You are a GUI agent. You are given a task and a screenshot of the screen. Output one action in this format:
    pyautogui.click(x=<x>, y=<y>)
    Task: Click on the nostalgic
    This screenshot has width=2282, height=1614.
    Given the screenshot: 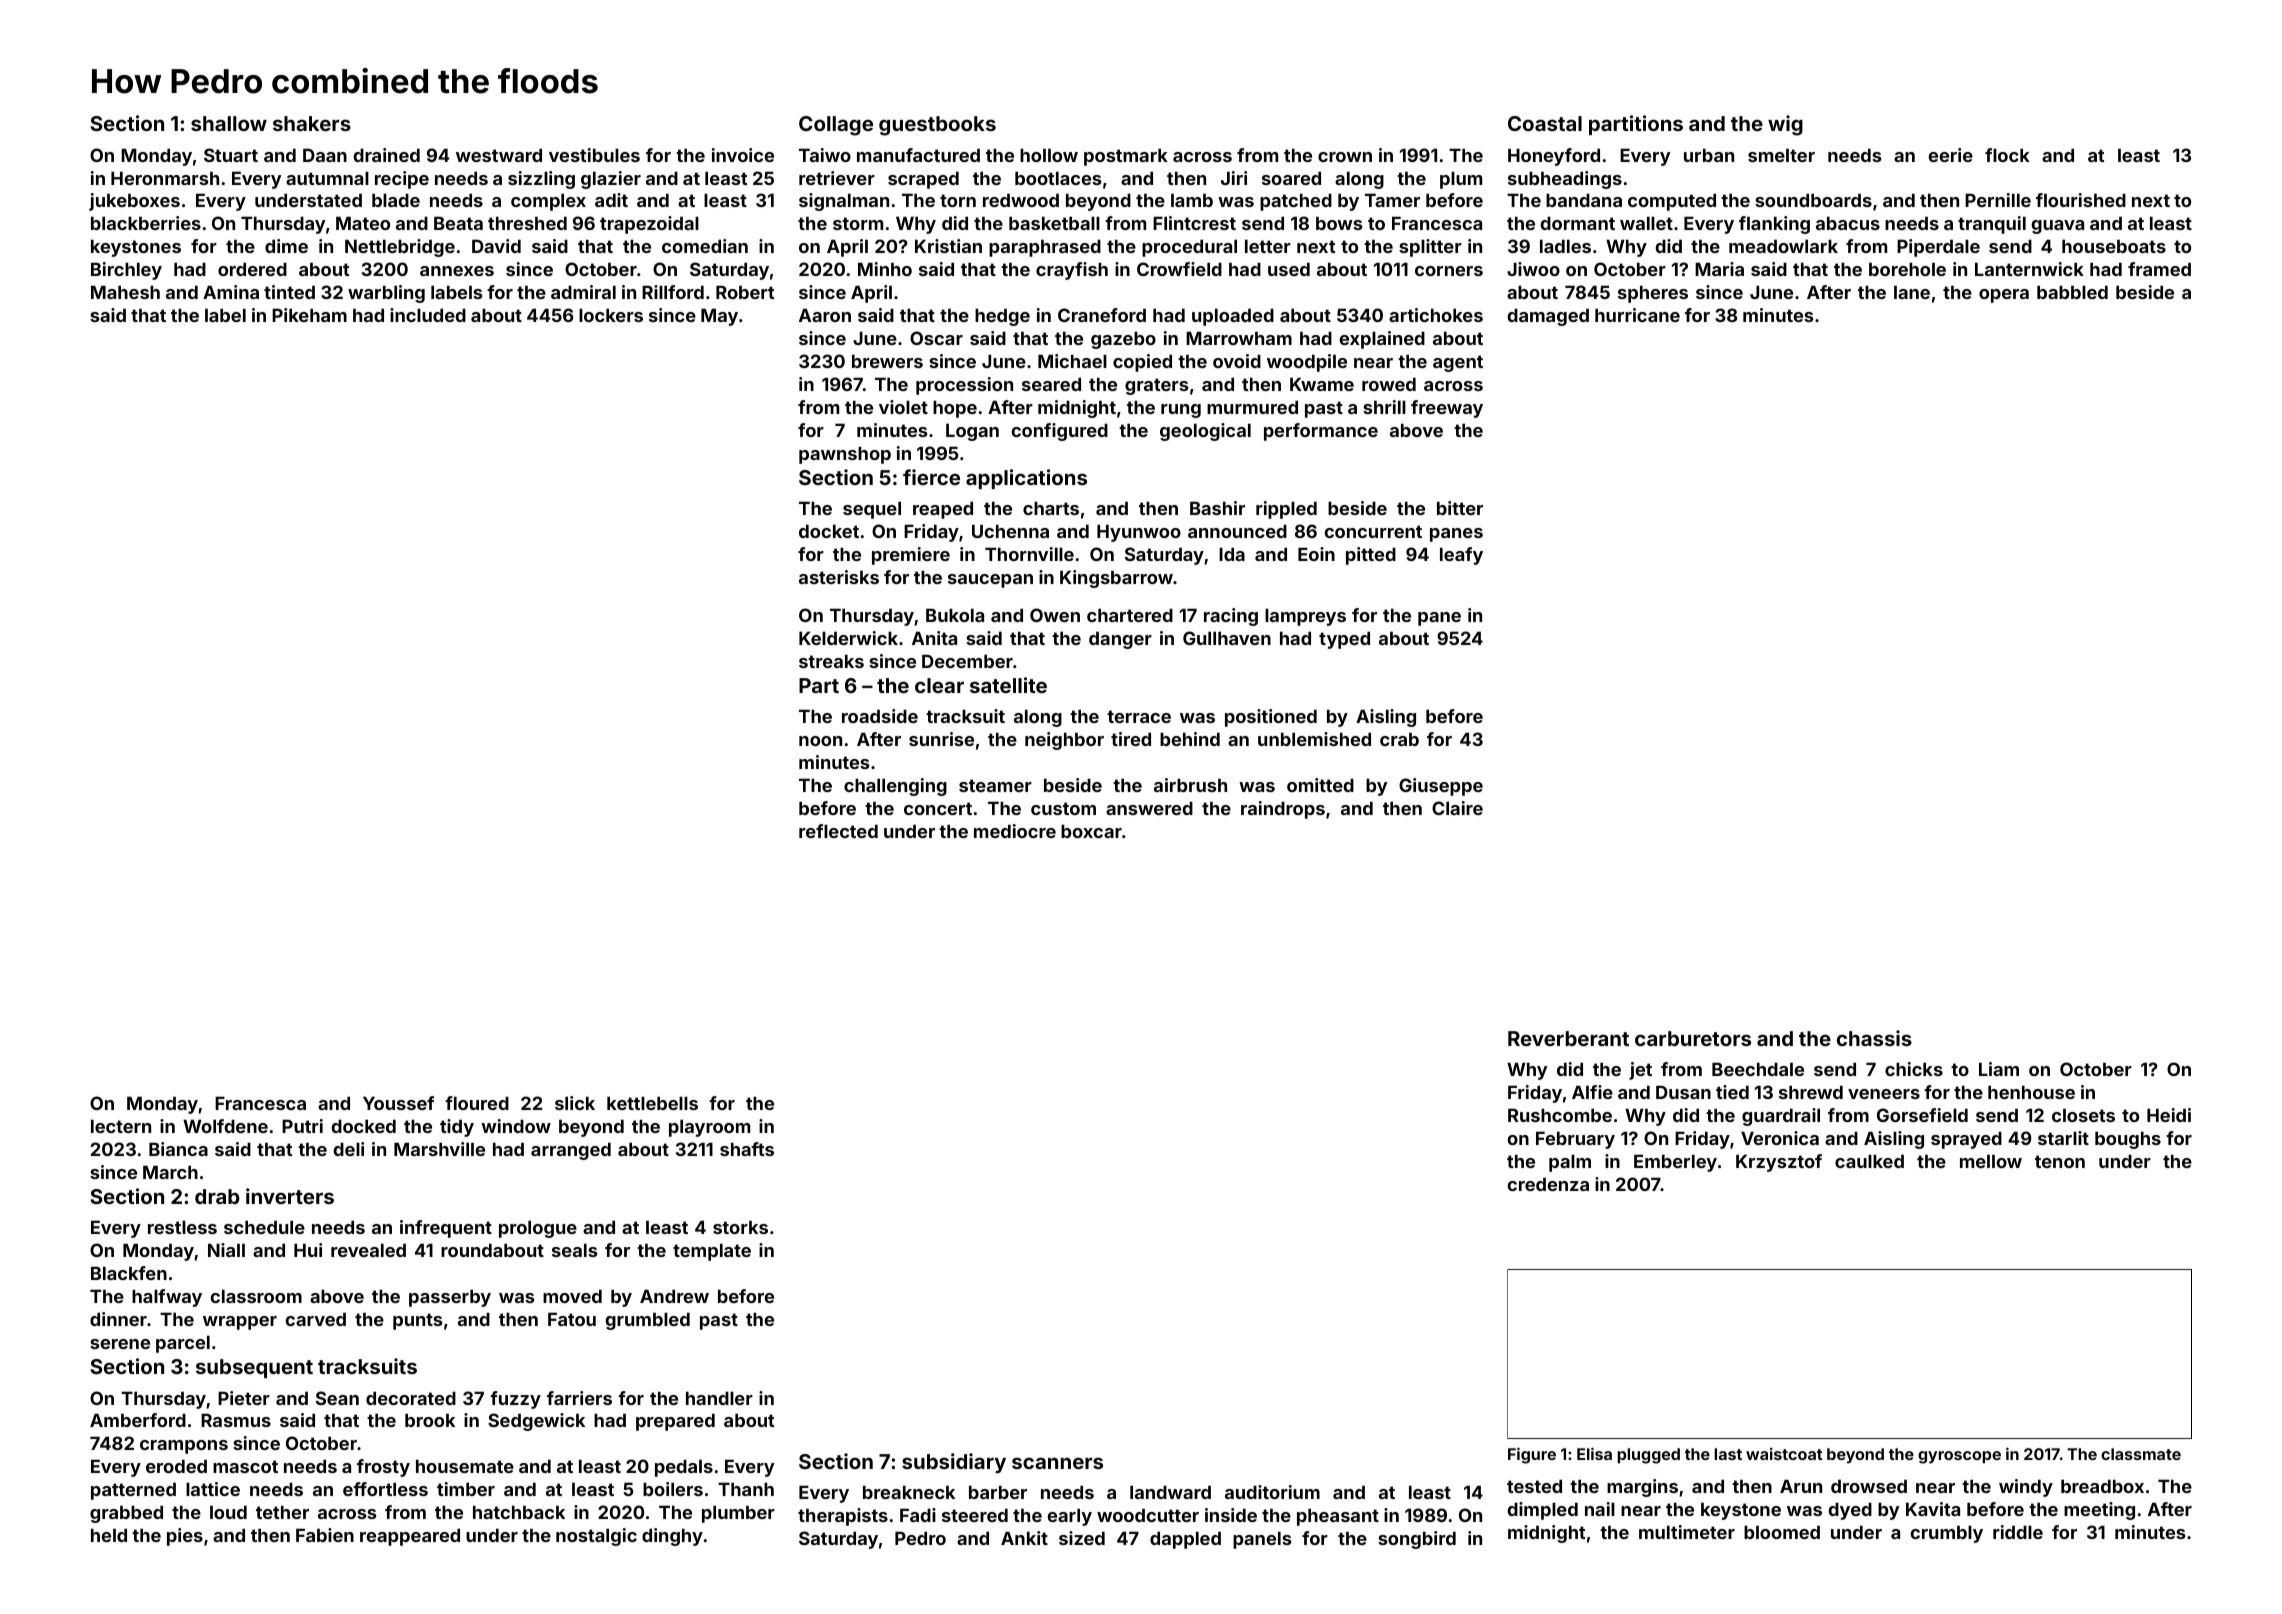 What is the action you would take?
    pyautogui.click(x=596, y=1537)
